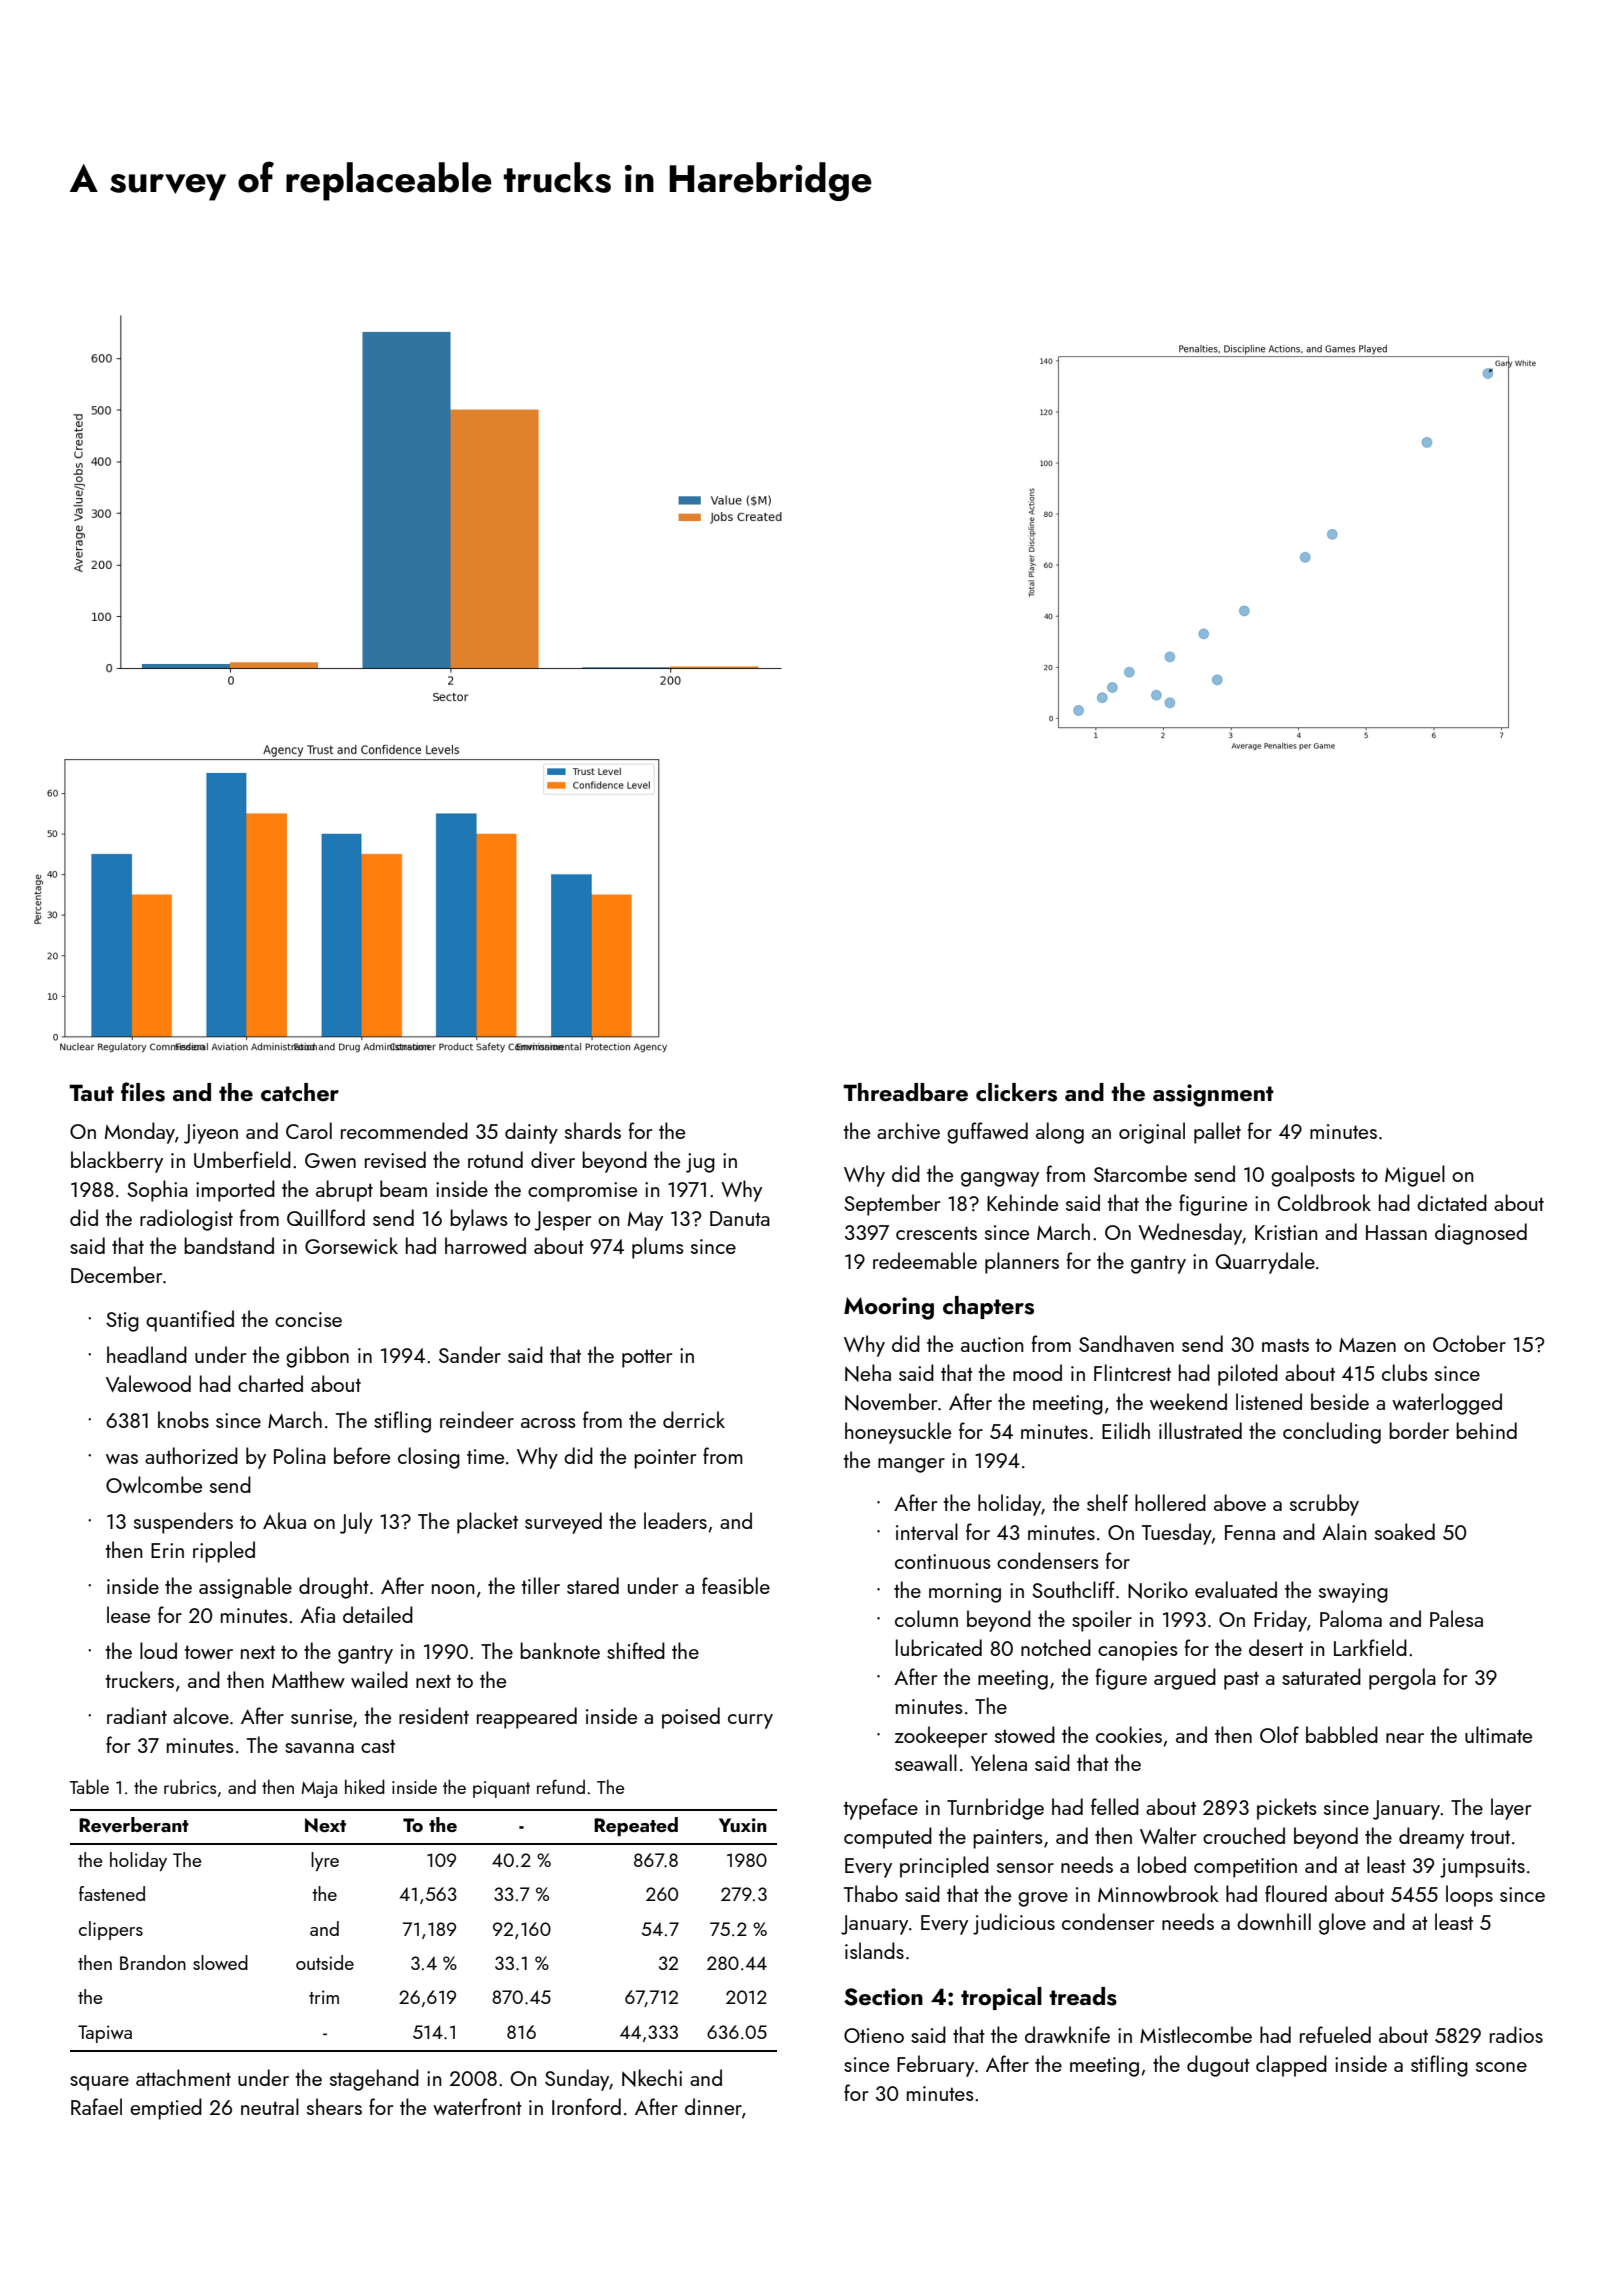 Image resolution: width=1620 pixels, height=2292 pixels. What do you see at coordinates (880, 1809) in the document?
I see `typeface` at bounding box center [880, 1809].
